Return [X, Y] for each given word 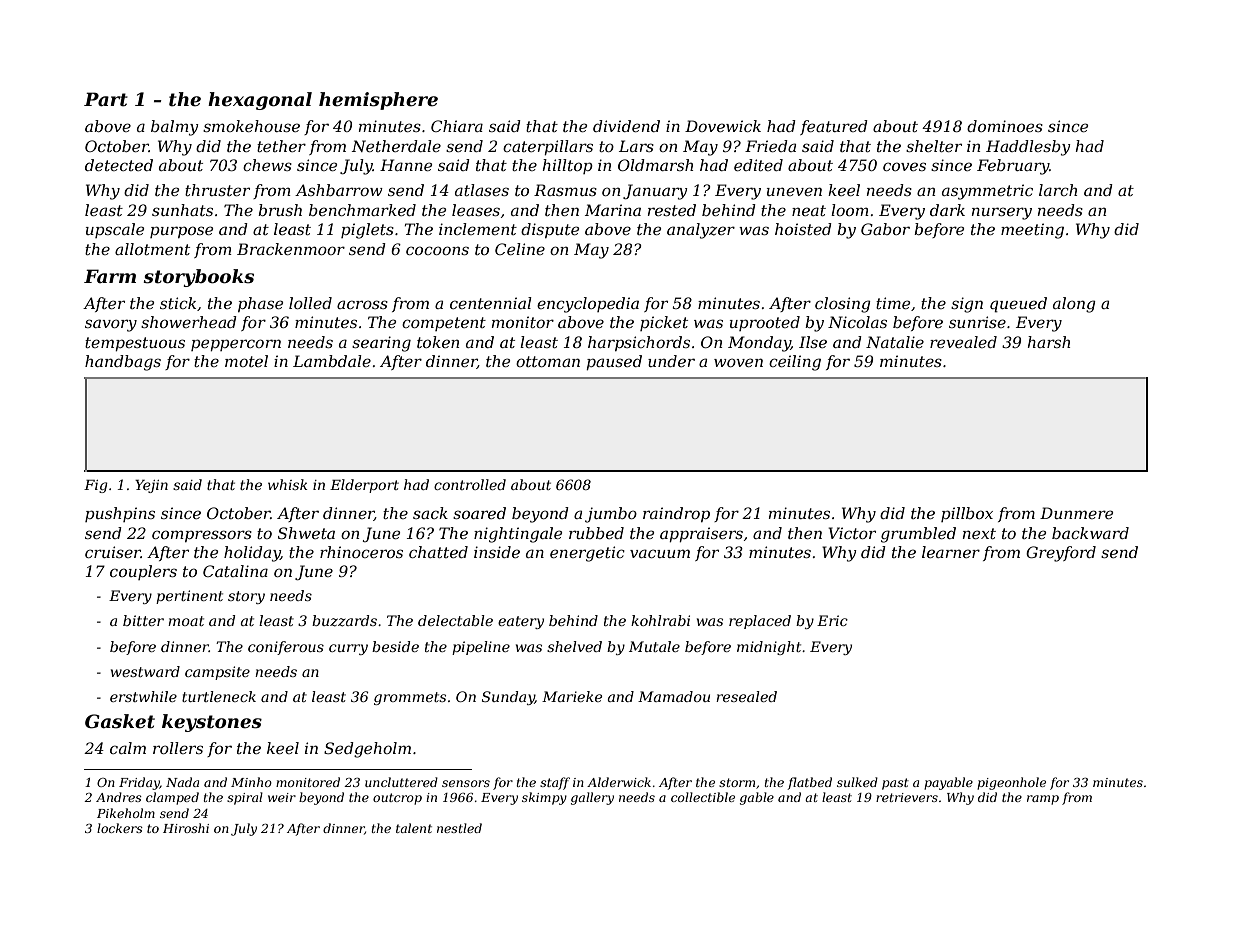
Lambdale [332, 361]
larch [1058, 190]
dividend [626, 126]
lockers [120, 828]
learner [951, 552]
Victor [852, 533]
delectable [455, 620]
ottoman [548, 361]
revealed [963, 342]
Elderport [364, 486]
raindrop [676, 514]
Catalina [235, 571]
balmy [175, 128]
